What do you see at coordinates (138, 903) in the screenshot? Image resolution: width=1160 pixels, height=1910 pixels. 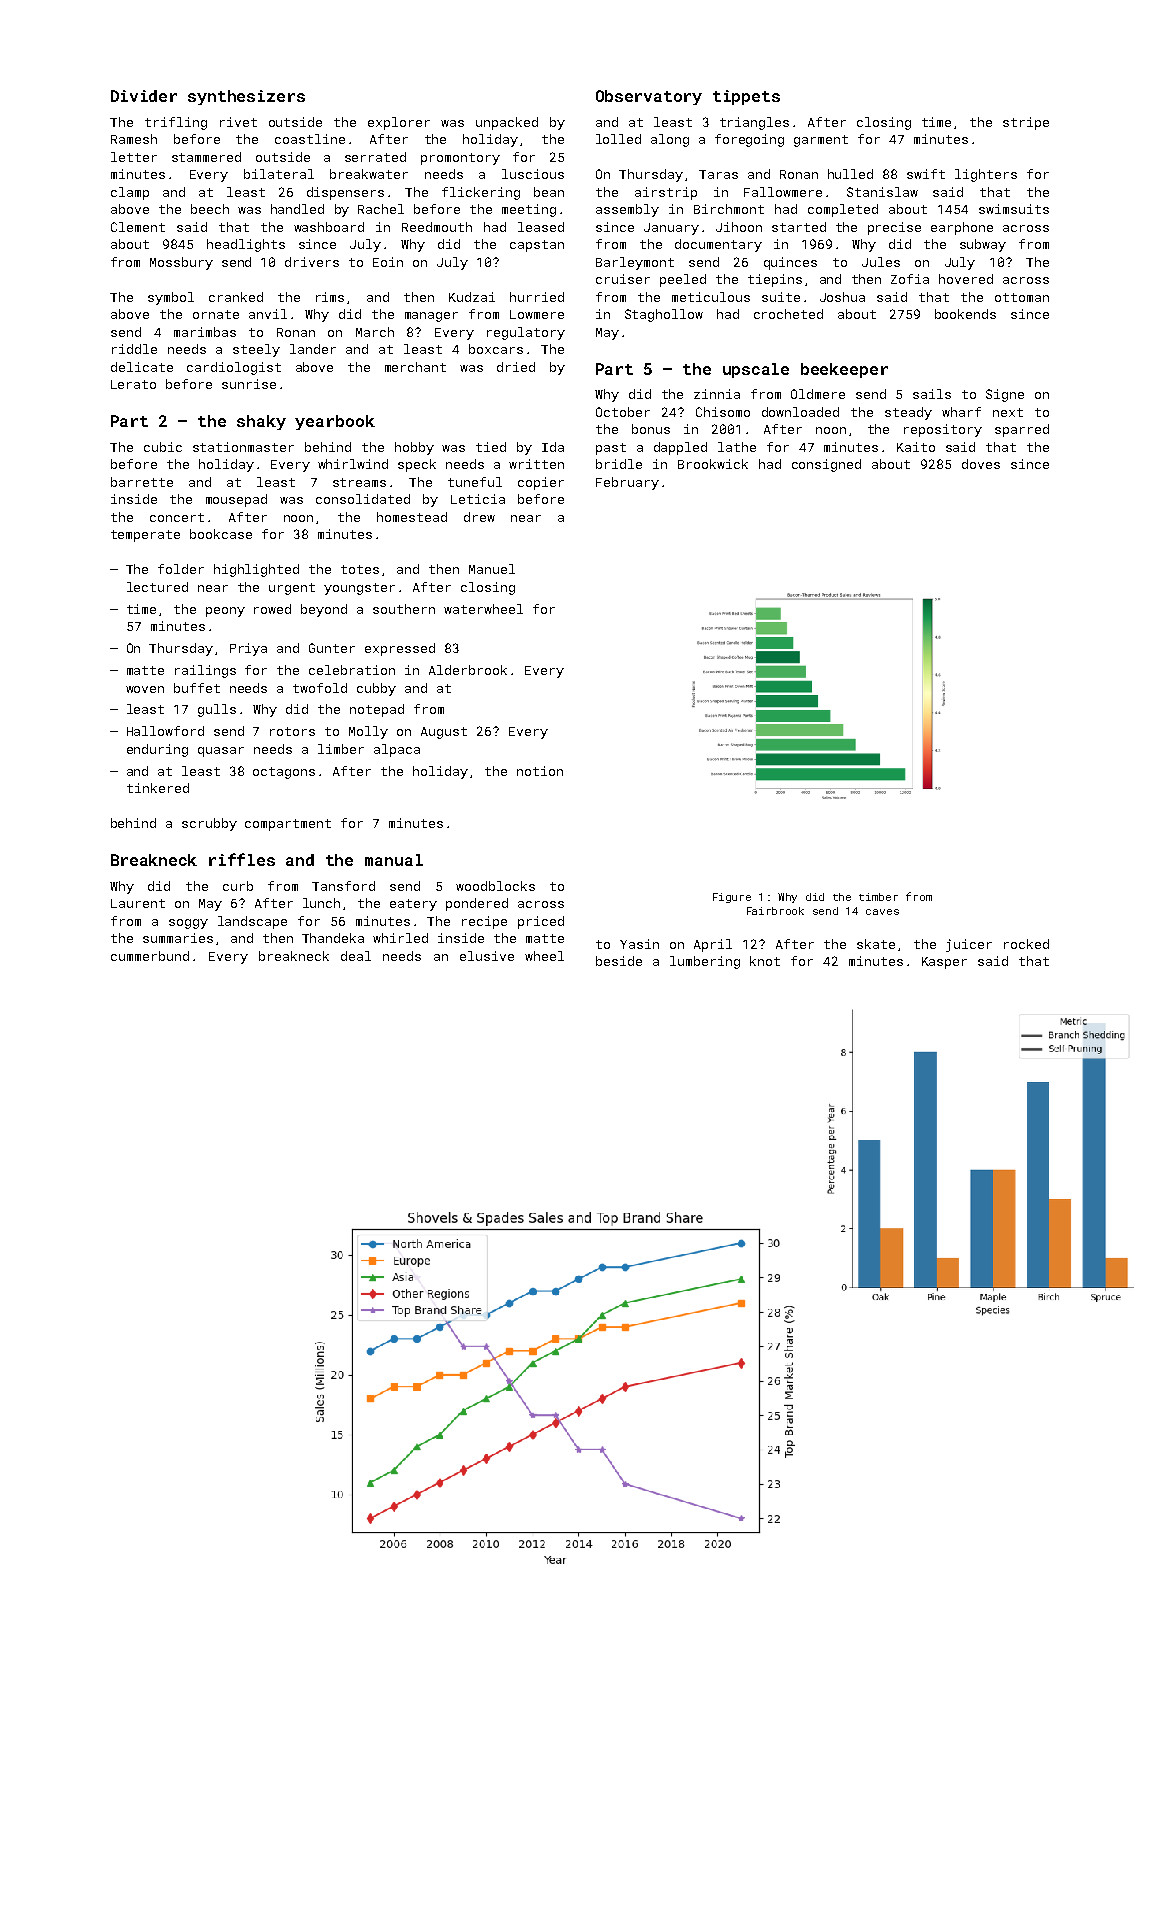 I see `Laurent` at bounding box center [138, 903].
